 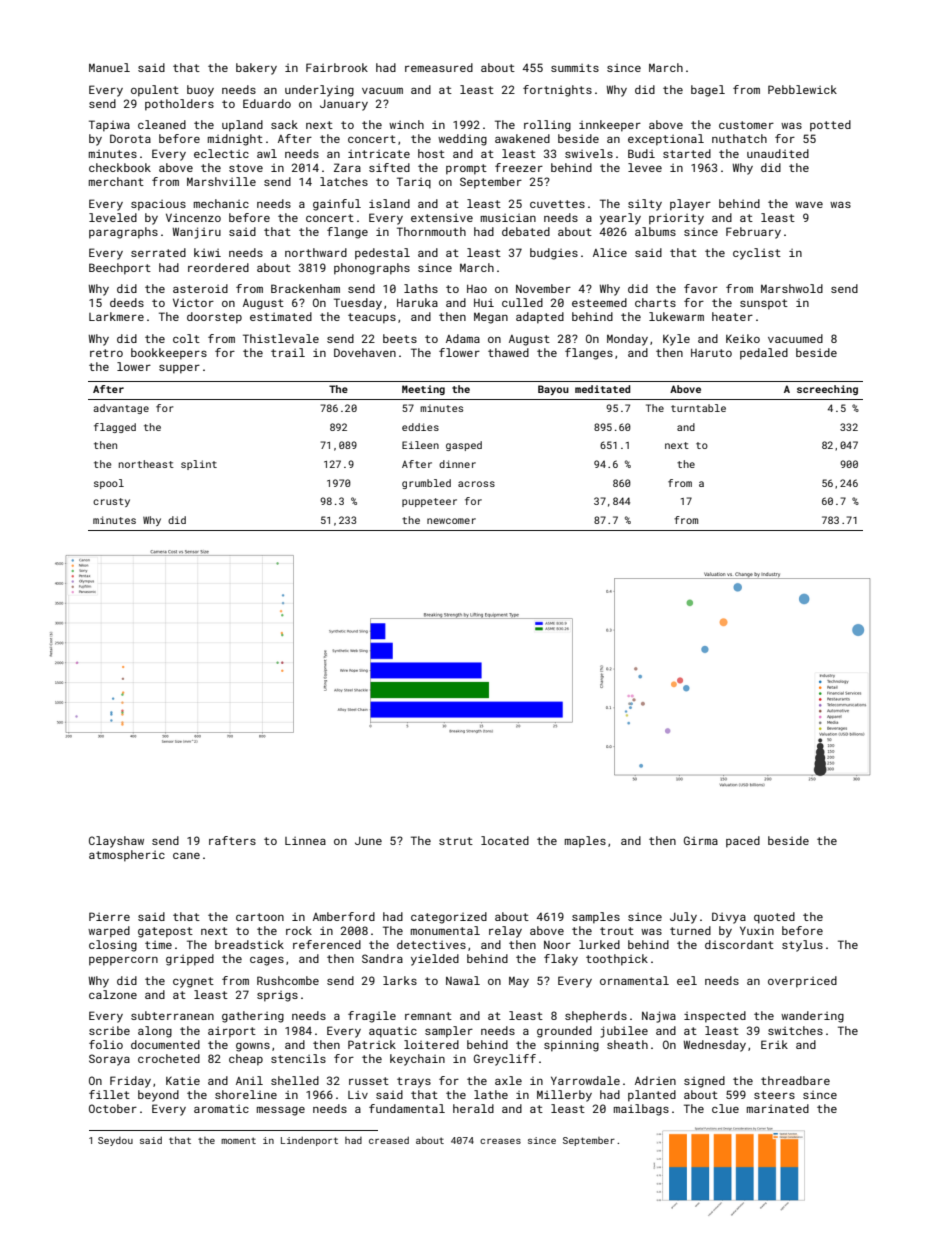 What do you see at coordinates (701, 840) in the document?
I see `Girma` at bounding box center [701, 840].
